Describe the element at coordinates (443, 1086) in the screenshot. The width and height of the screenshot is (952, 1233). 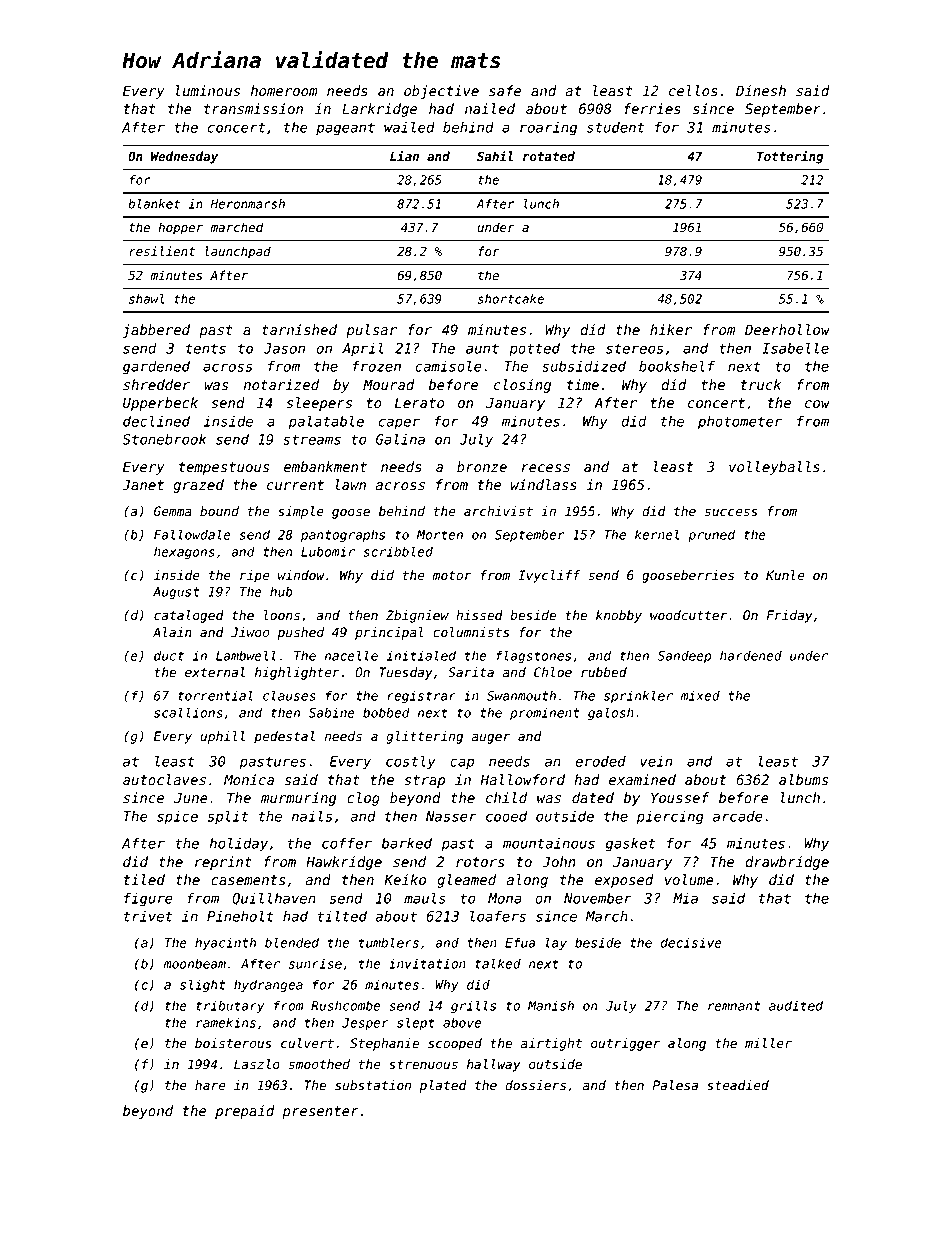
I see `plated` at that location.
